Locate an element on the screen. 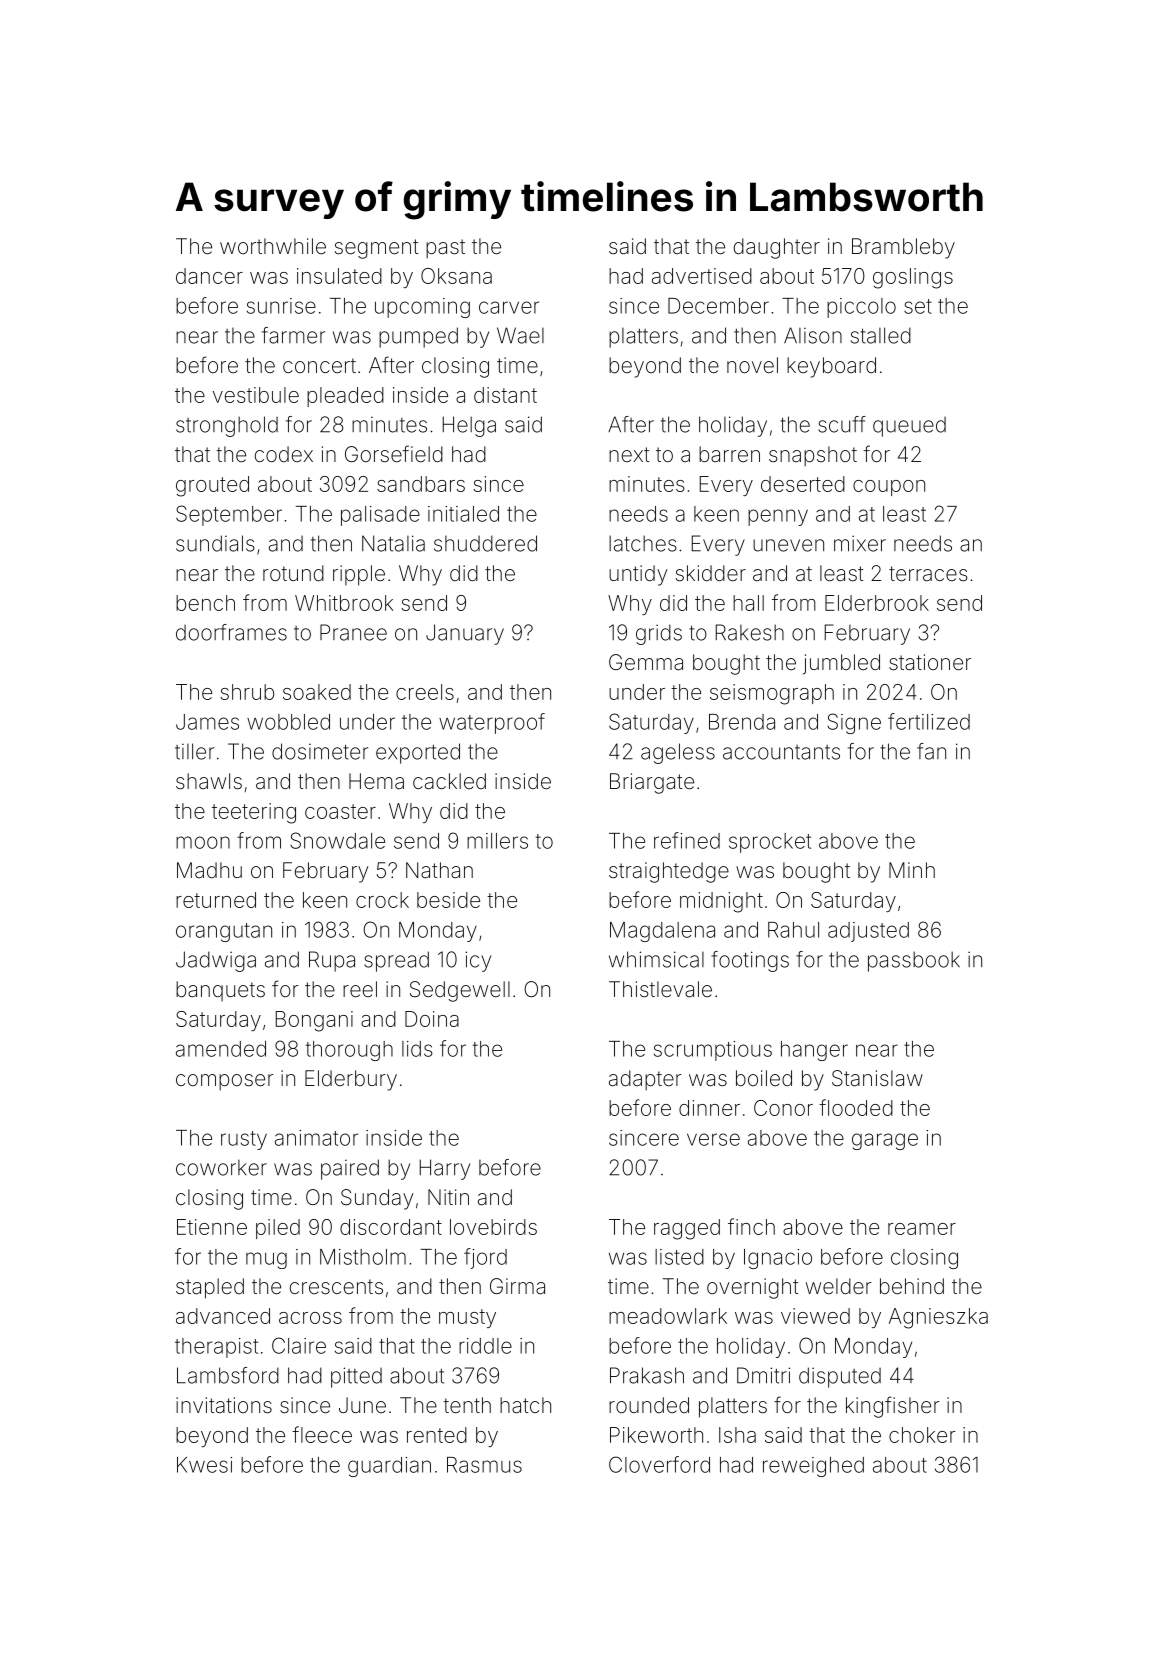  reweighed is located at coordinates (813, 1467).
